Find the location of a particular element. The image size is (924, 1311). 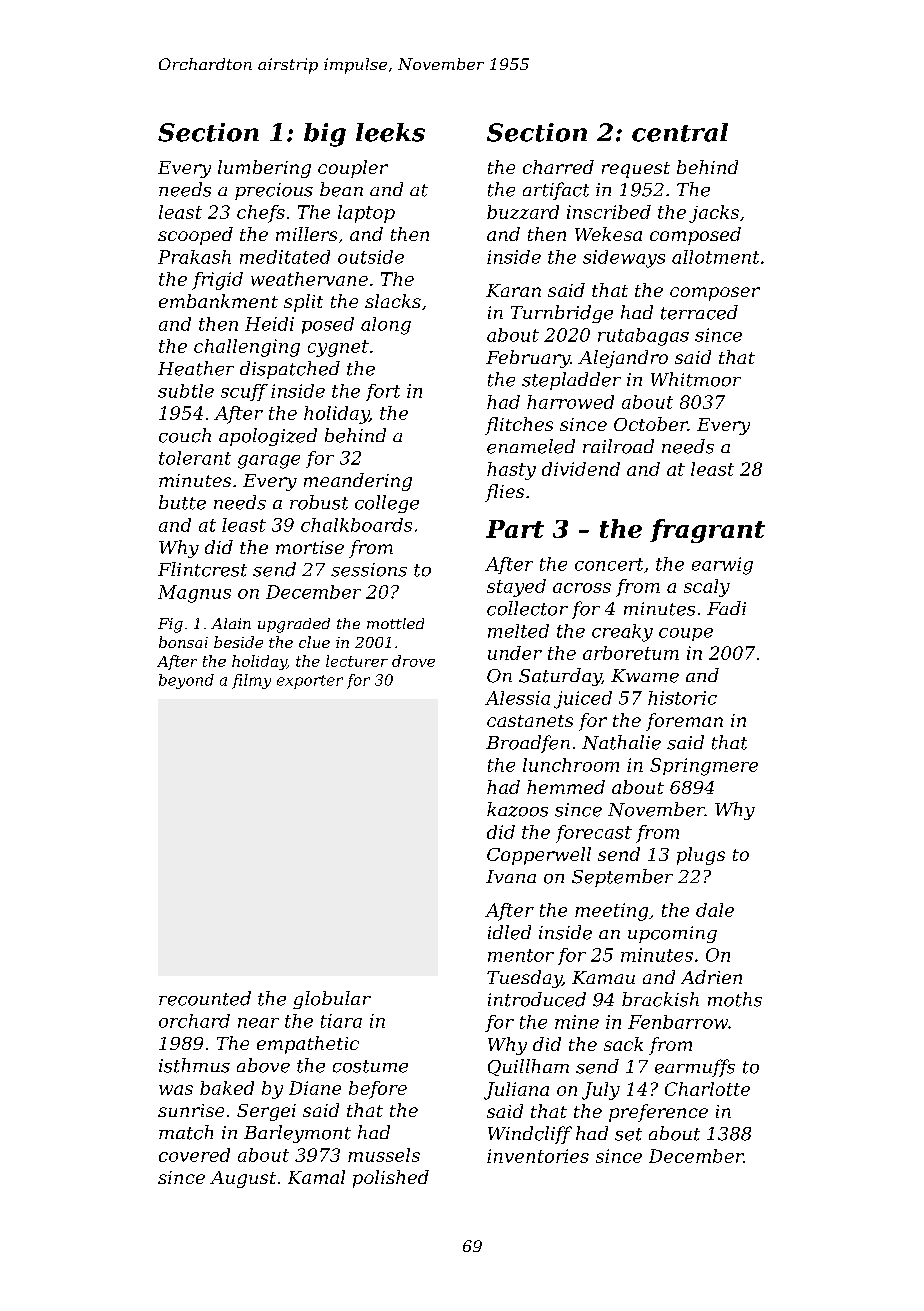

mortise is located at coordinates (310, 547).
